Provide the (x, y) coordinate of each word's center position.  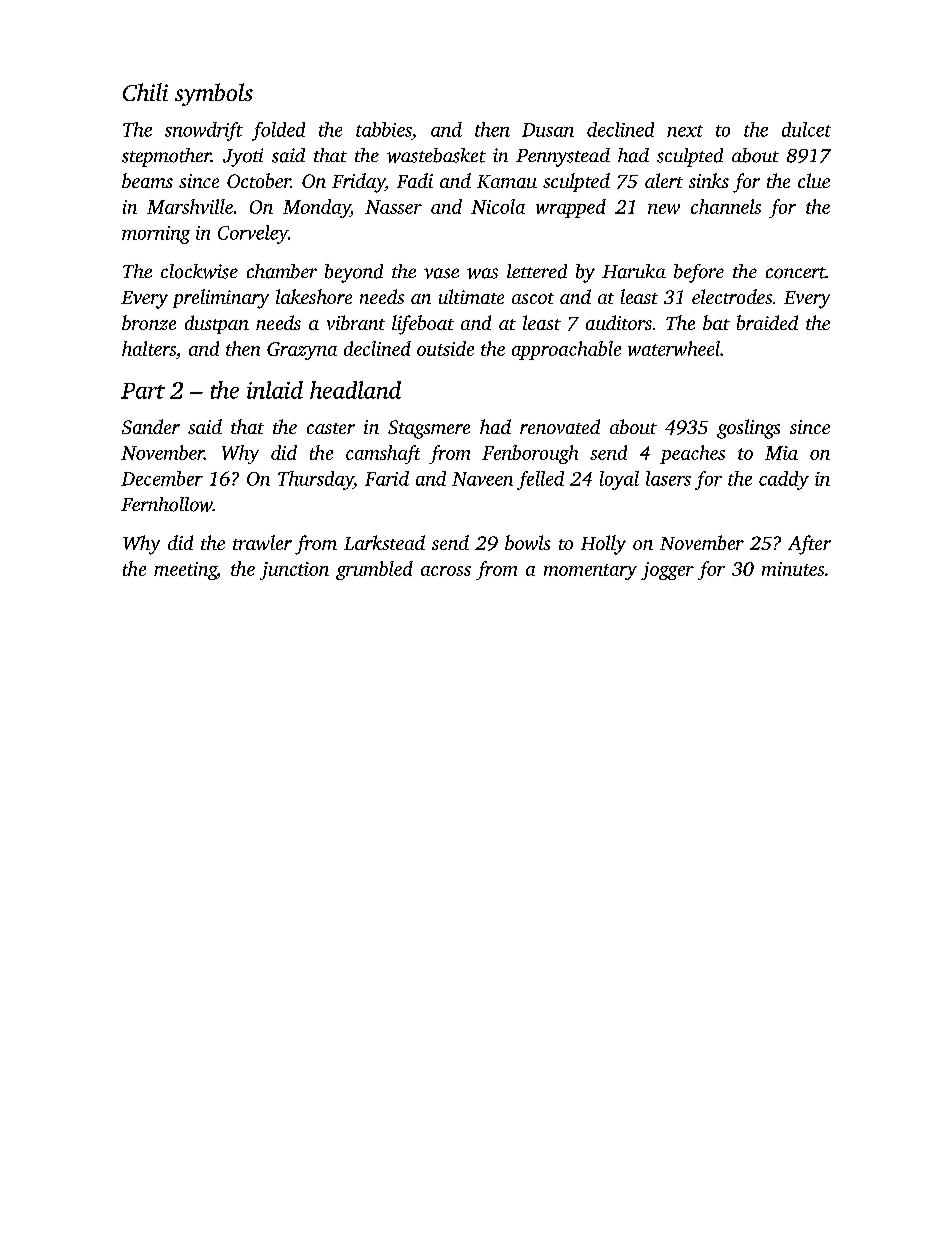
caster (331, 428)
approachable (566, 350)
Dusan (548, 130)
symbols (214, 94)
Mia (781, 453)
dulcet (806, 129)
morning (156, 235)
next (685, 131)
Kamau (507, 181)
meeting (185, 571)
